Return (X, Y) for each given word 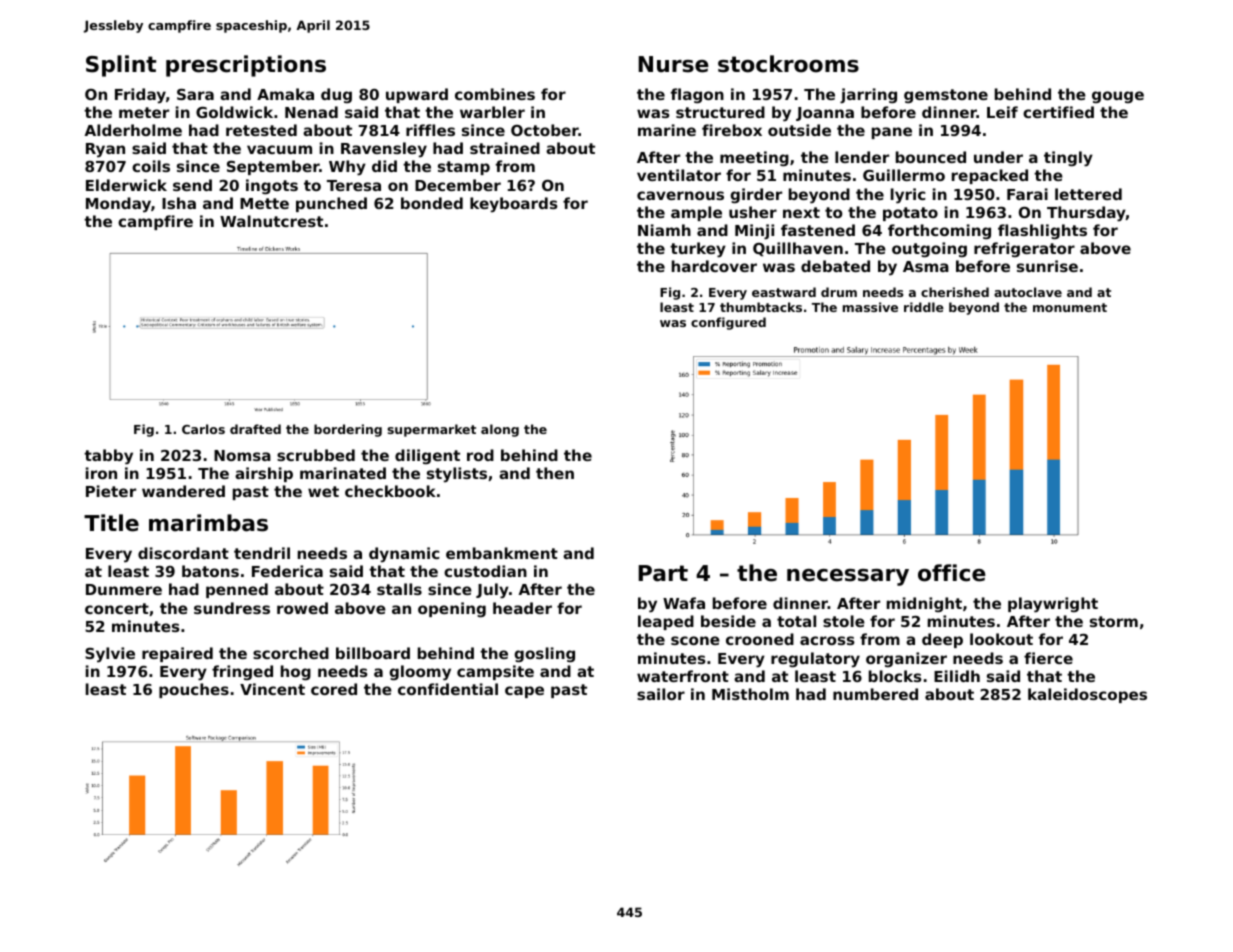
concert (117, 608)
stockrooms (788, 64)
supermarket (431, 430)
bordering (348, 430)
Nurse (673, 64)
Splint (121, 66)
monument (1070, 307)
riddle (924, 307)
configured (728, 323)
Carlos (203, 429)
